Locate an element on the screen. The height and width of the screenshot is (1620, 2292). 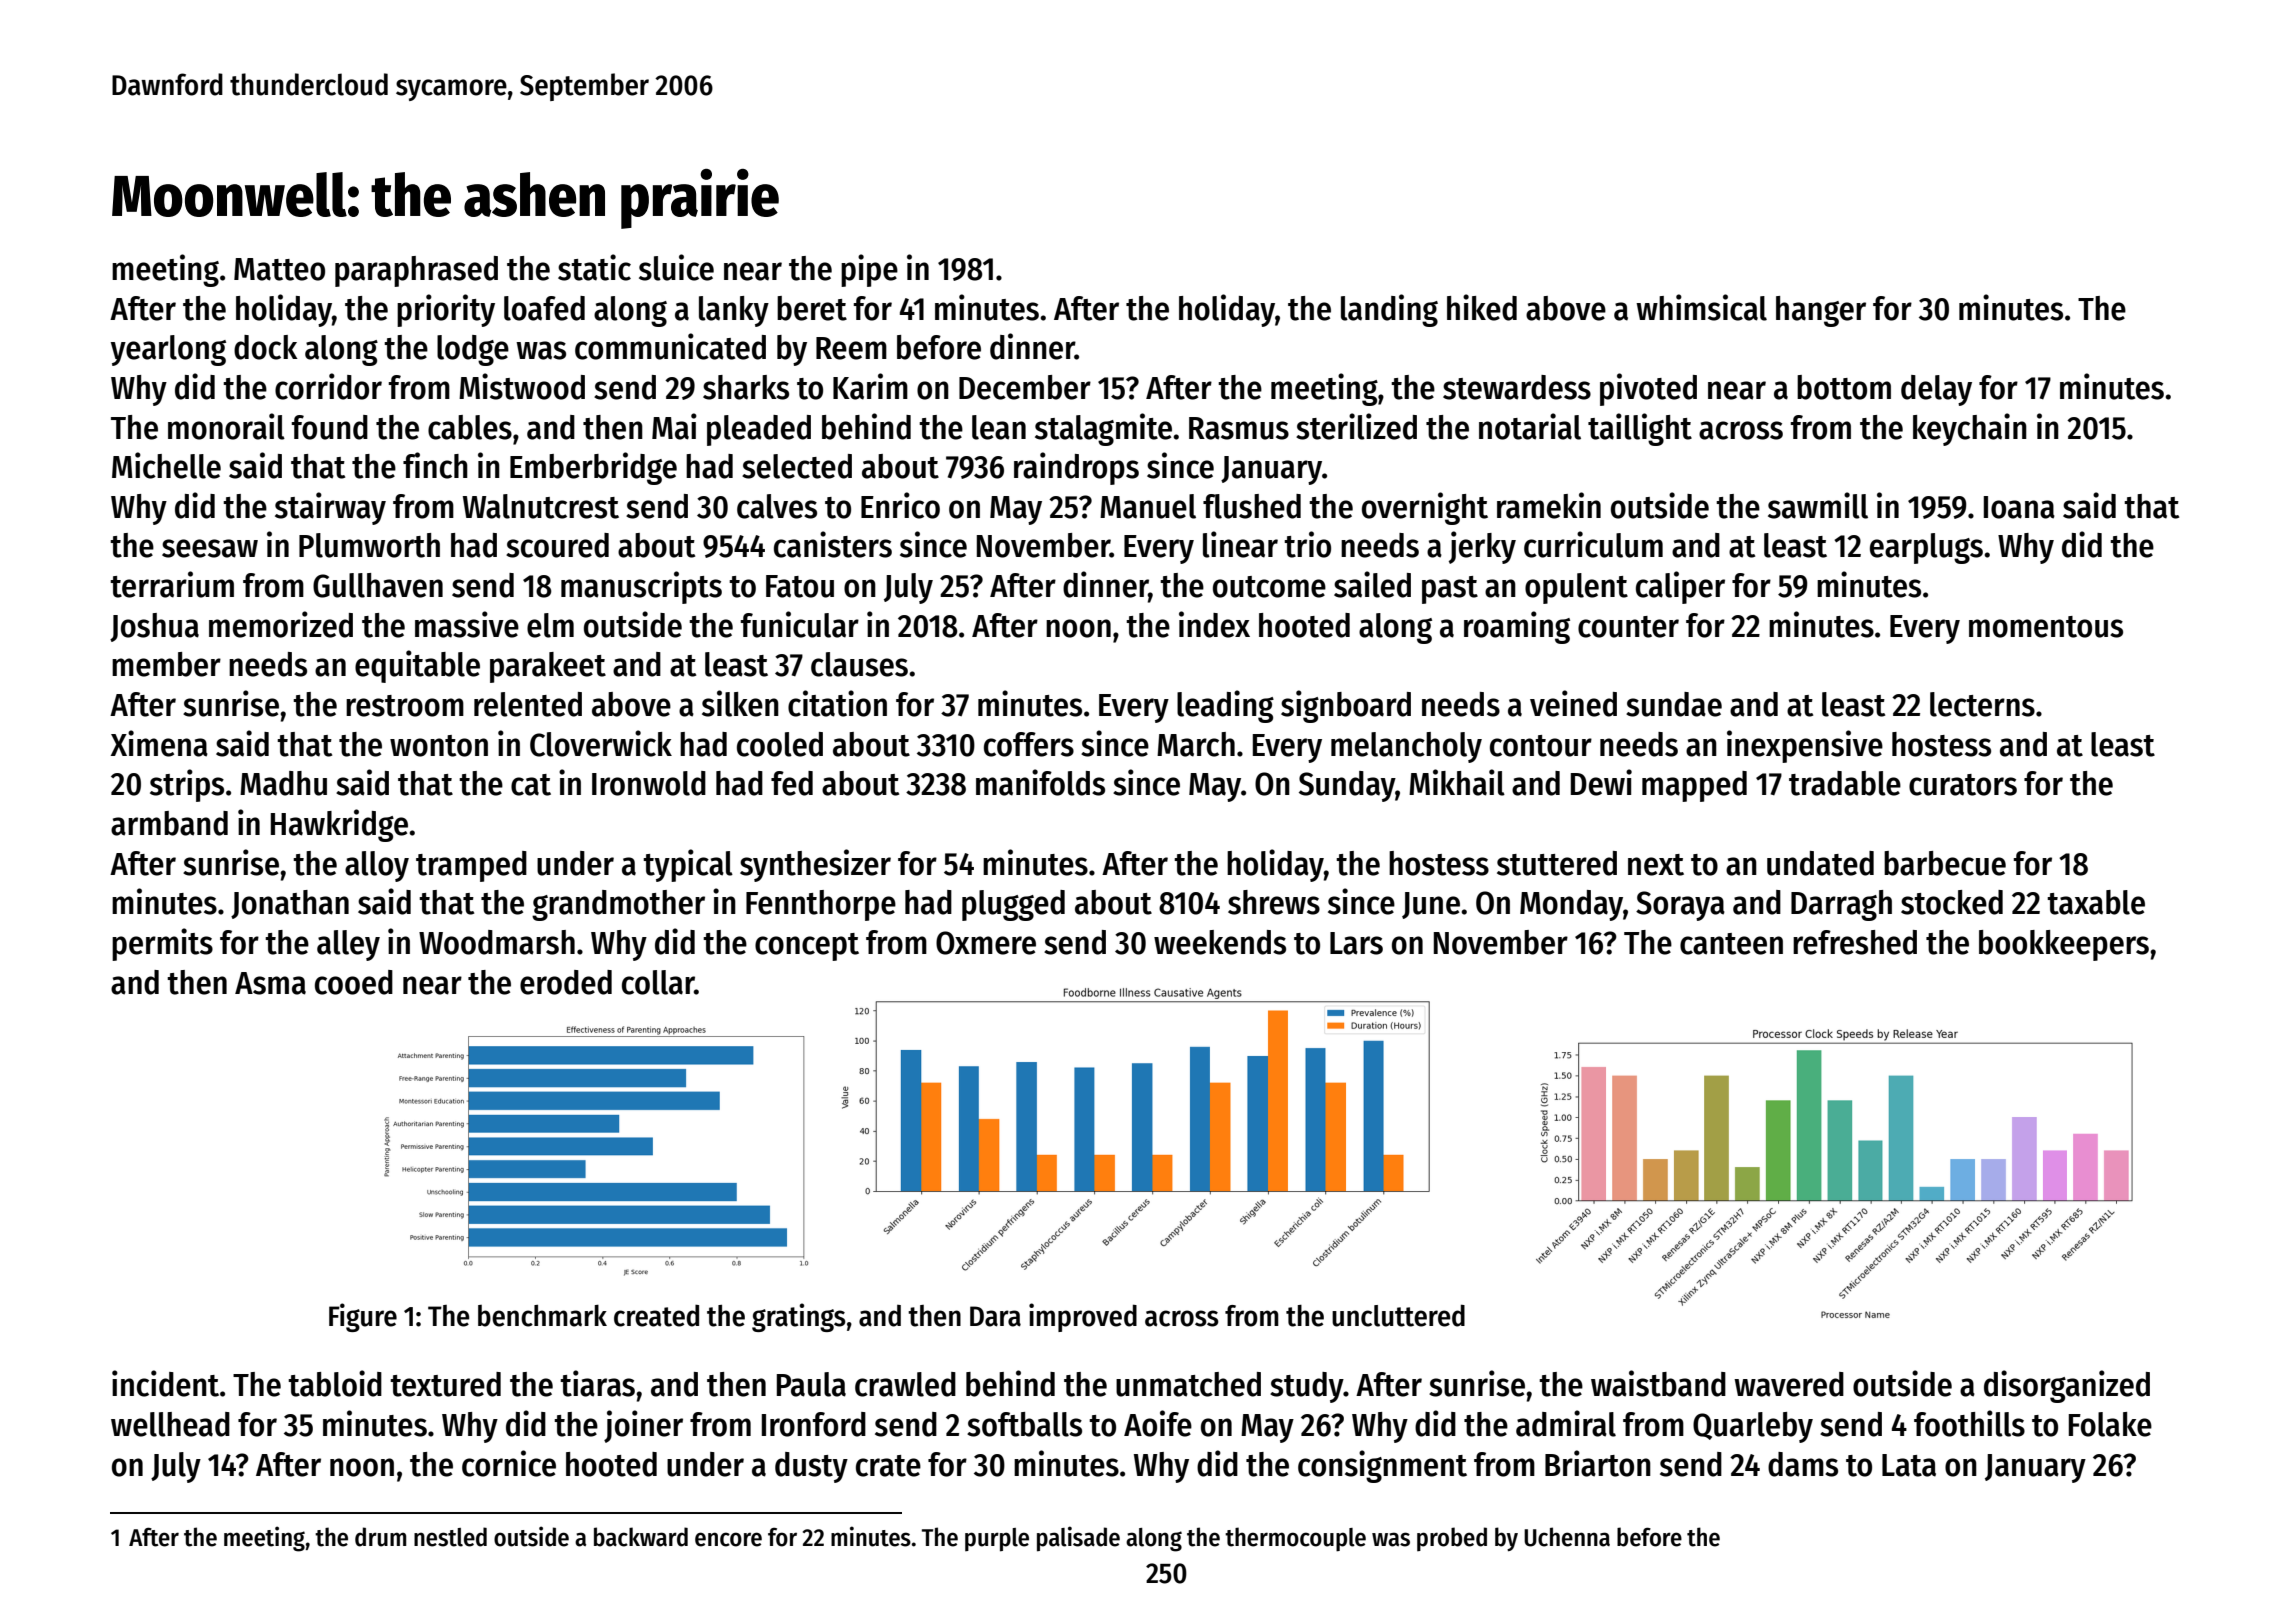
collar is located at coordinates (658, 982).
